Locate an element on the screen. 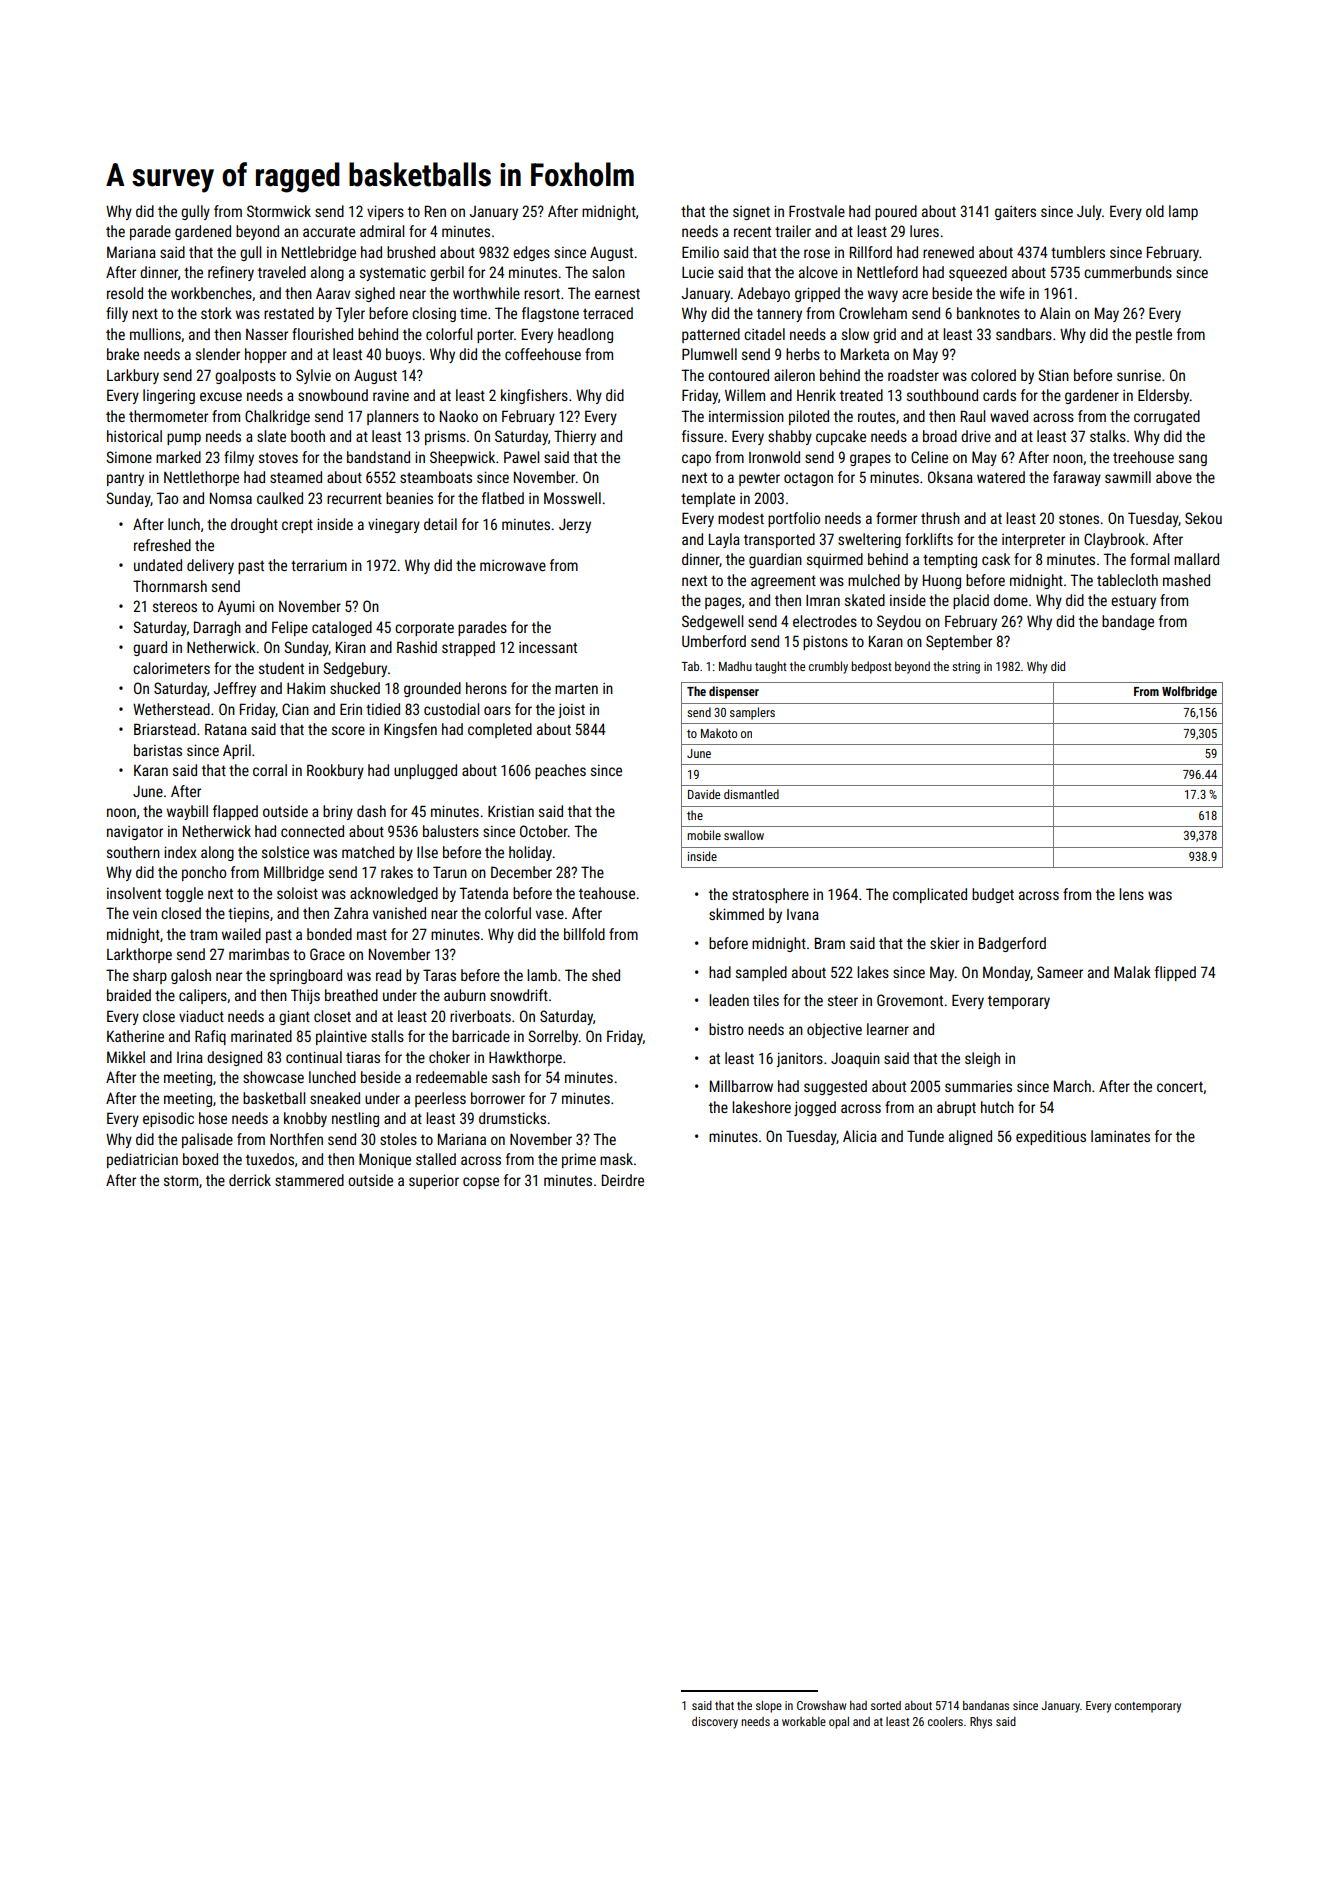  vipers is located at coordinates (385, 212).
